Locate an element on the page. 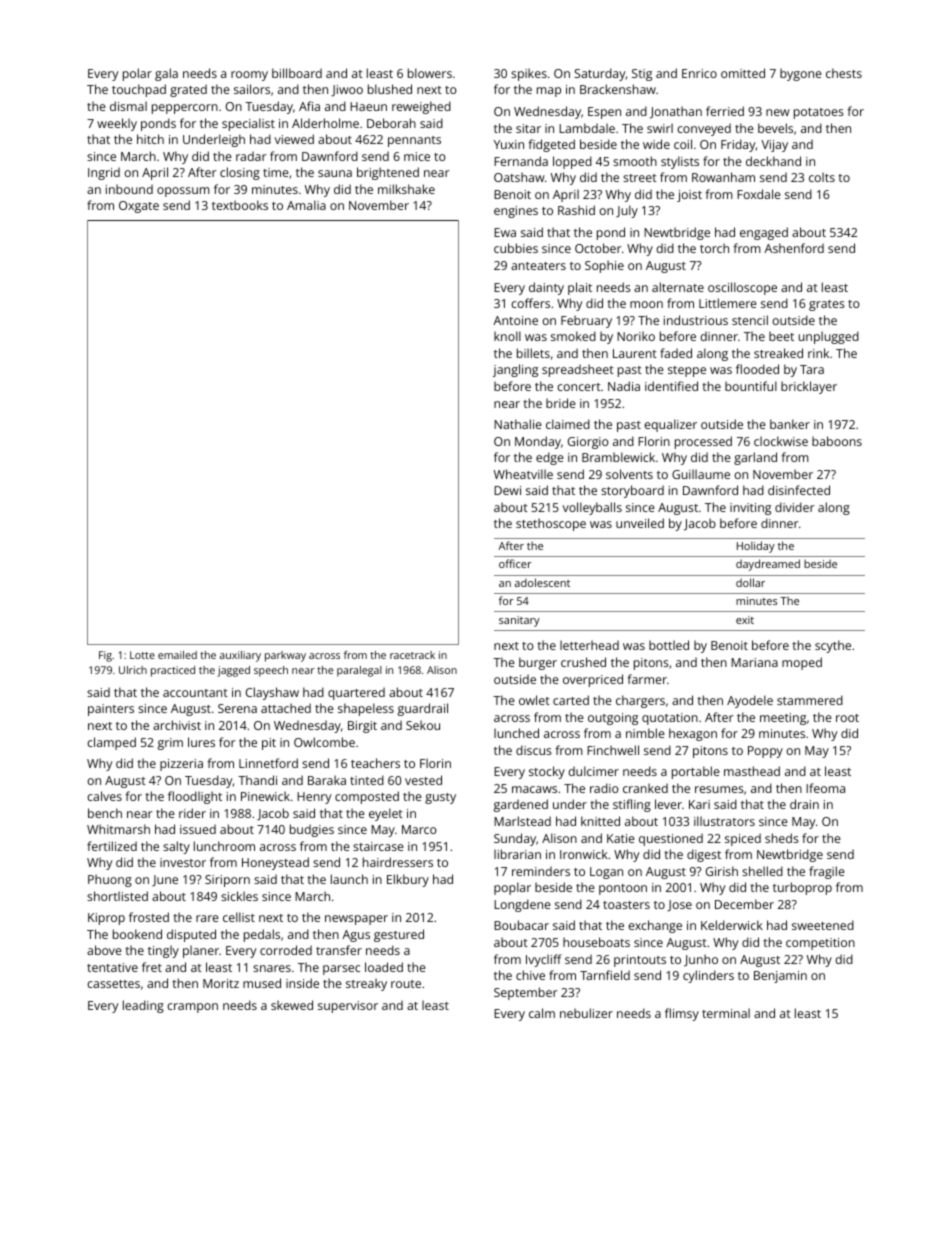 The height and width of the page is (1233, 952). emailed is located at coordinates (177, 655).
